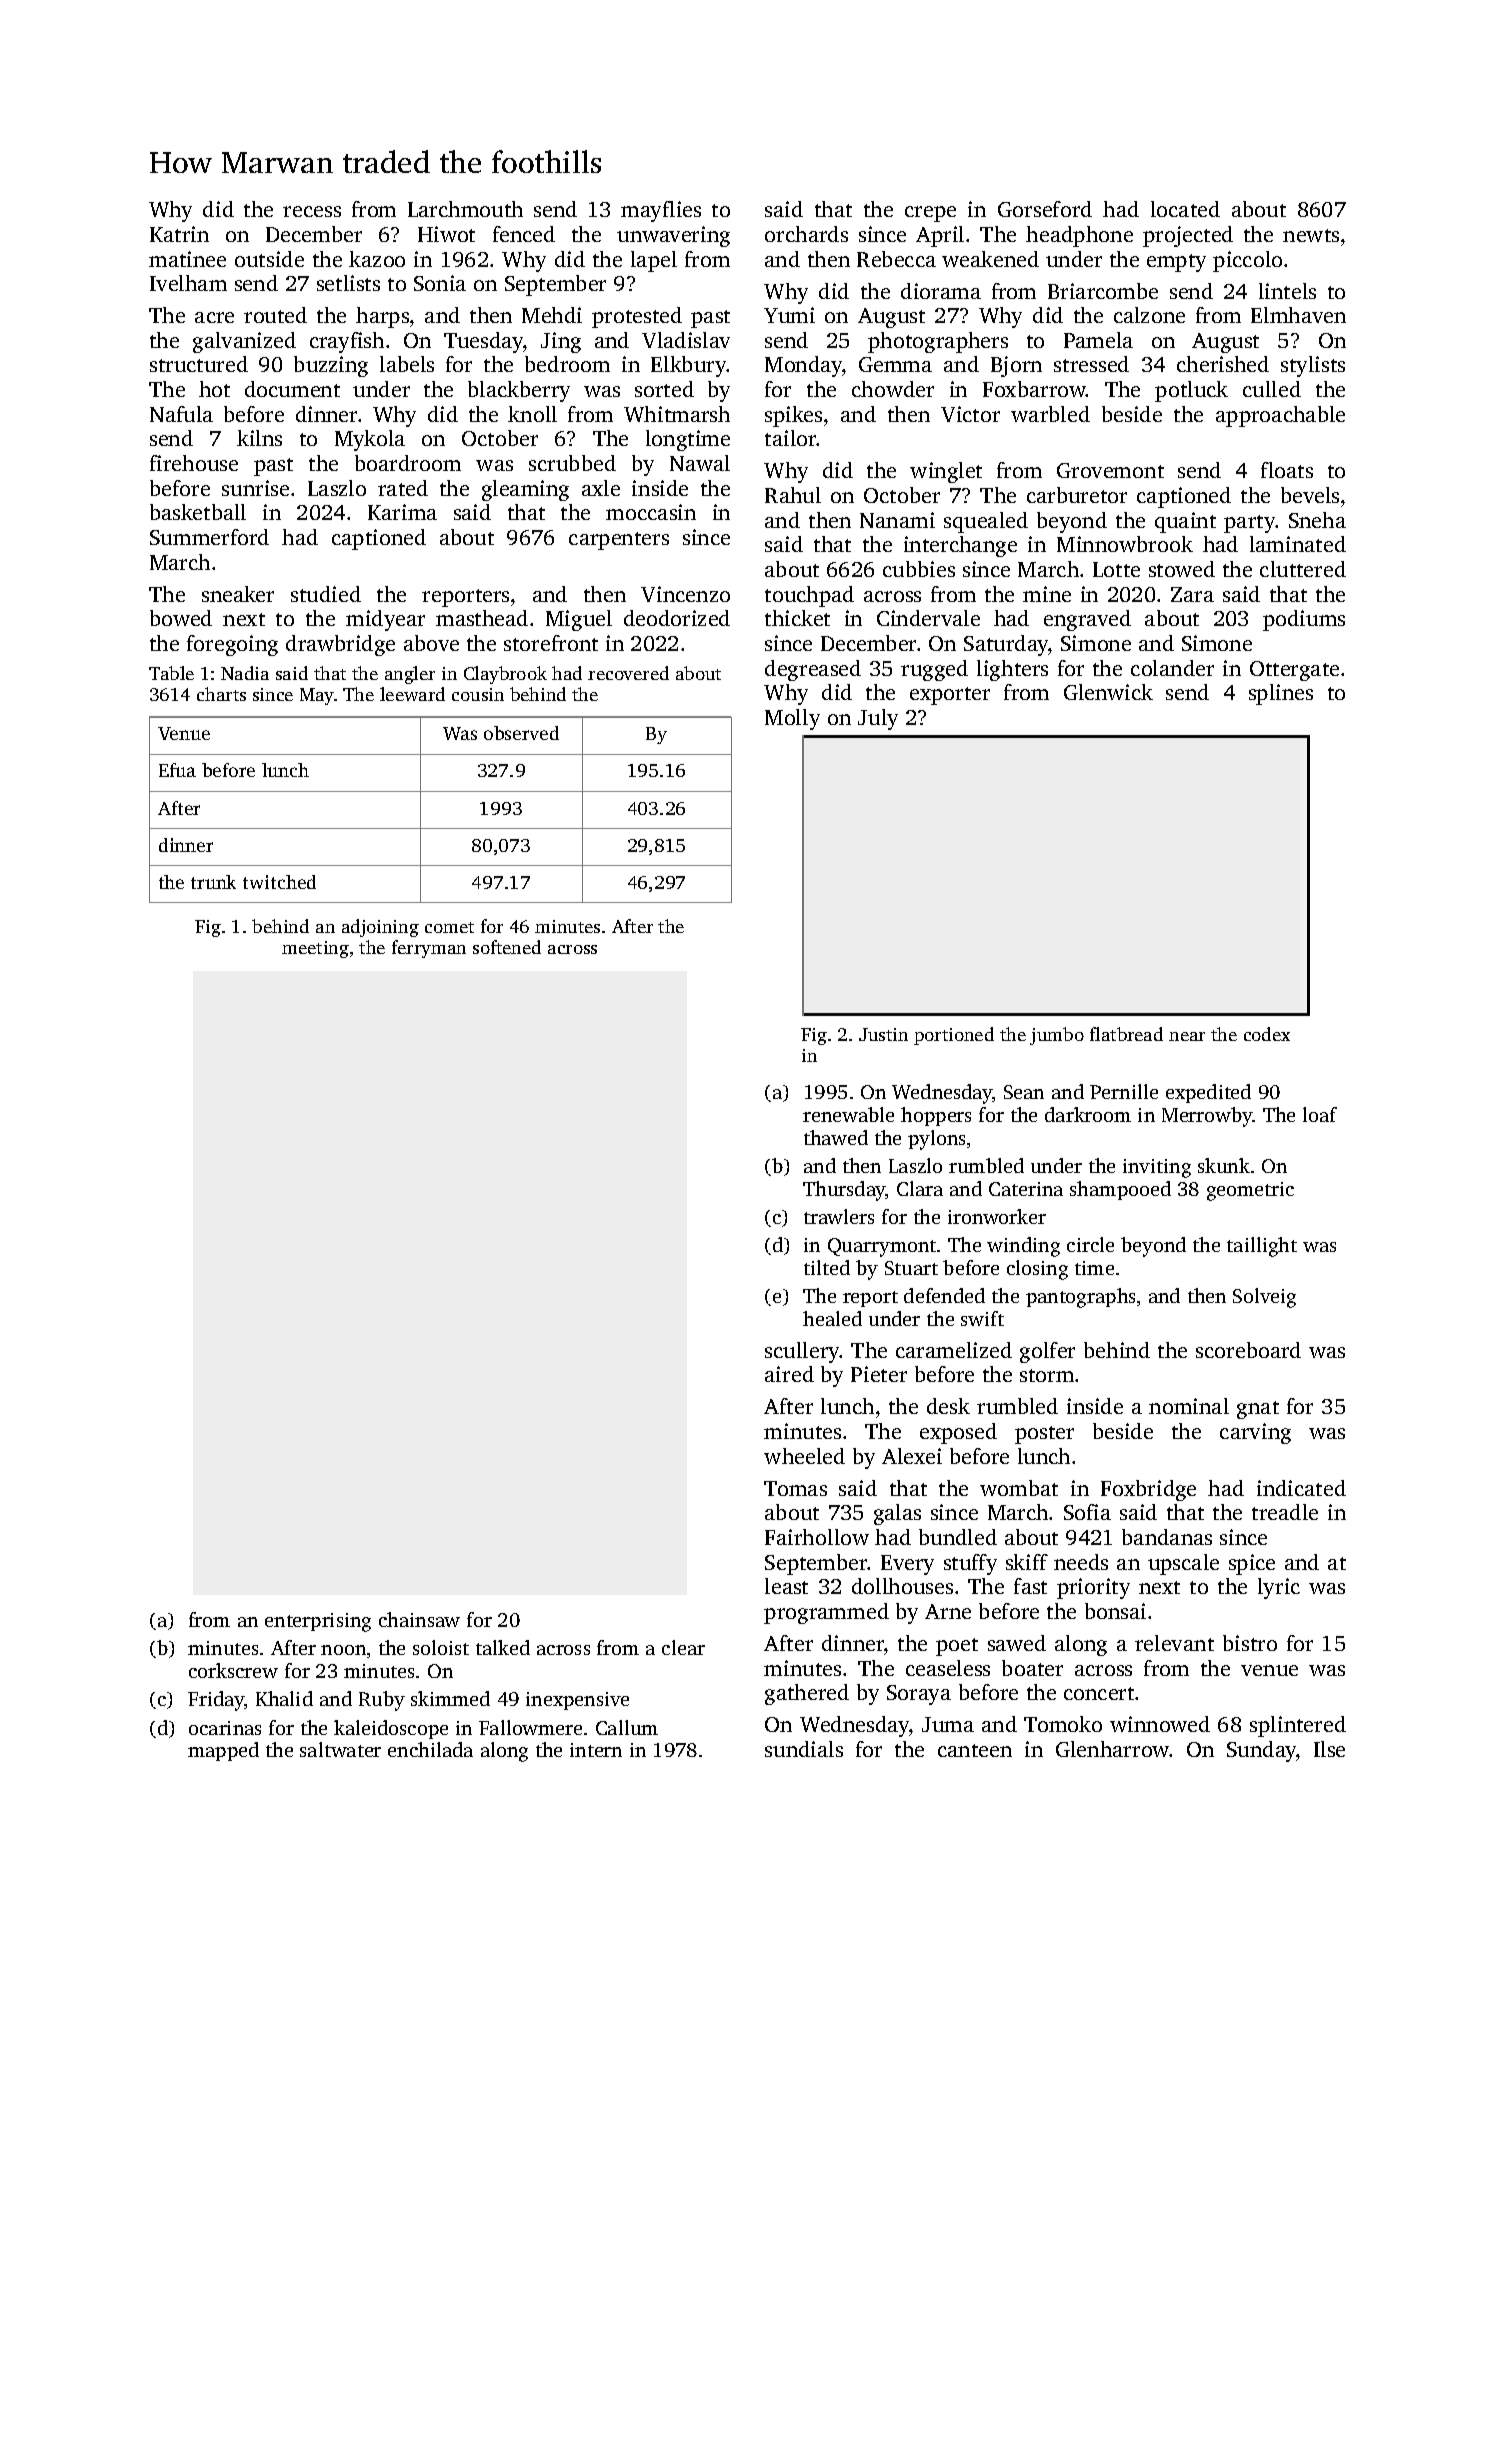 The image size is (1496, 2464). I want to click on Briarcombe, so click(1103, 291).
